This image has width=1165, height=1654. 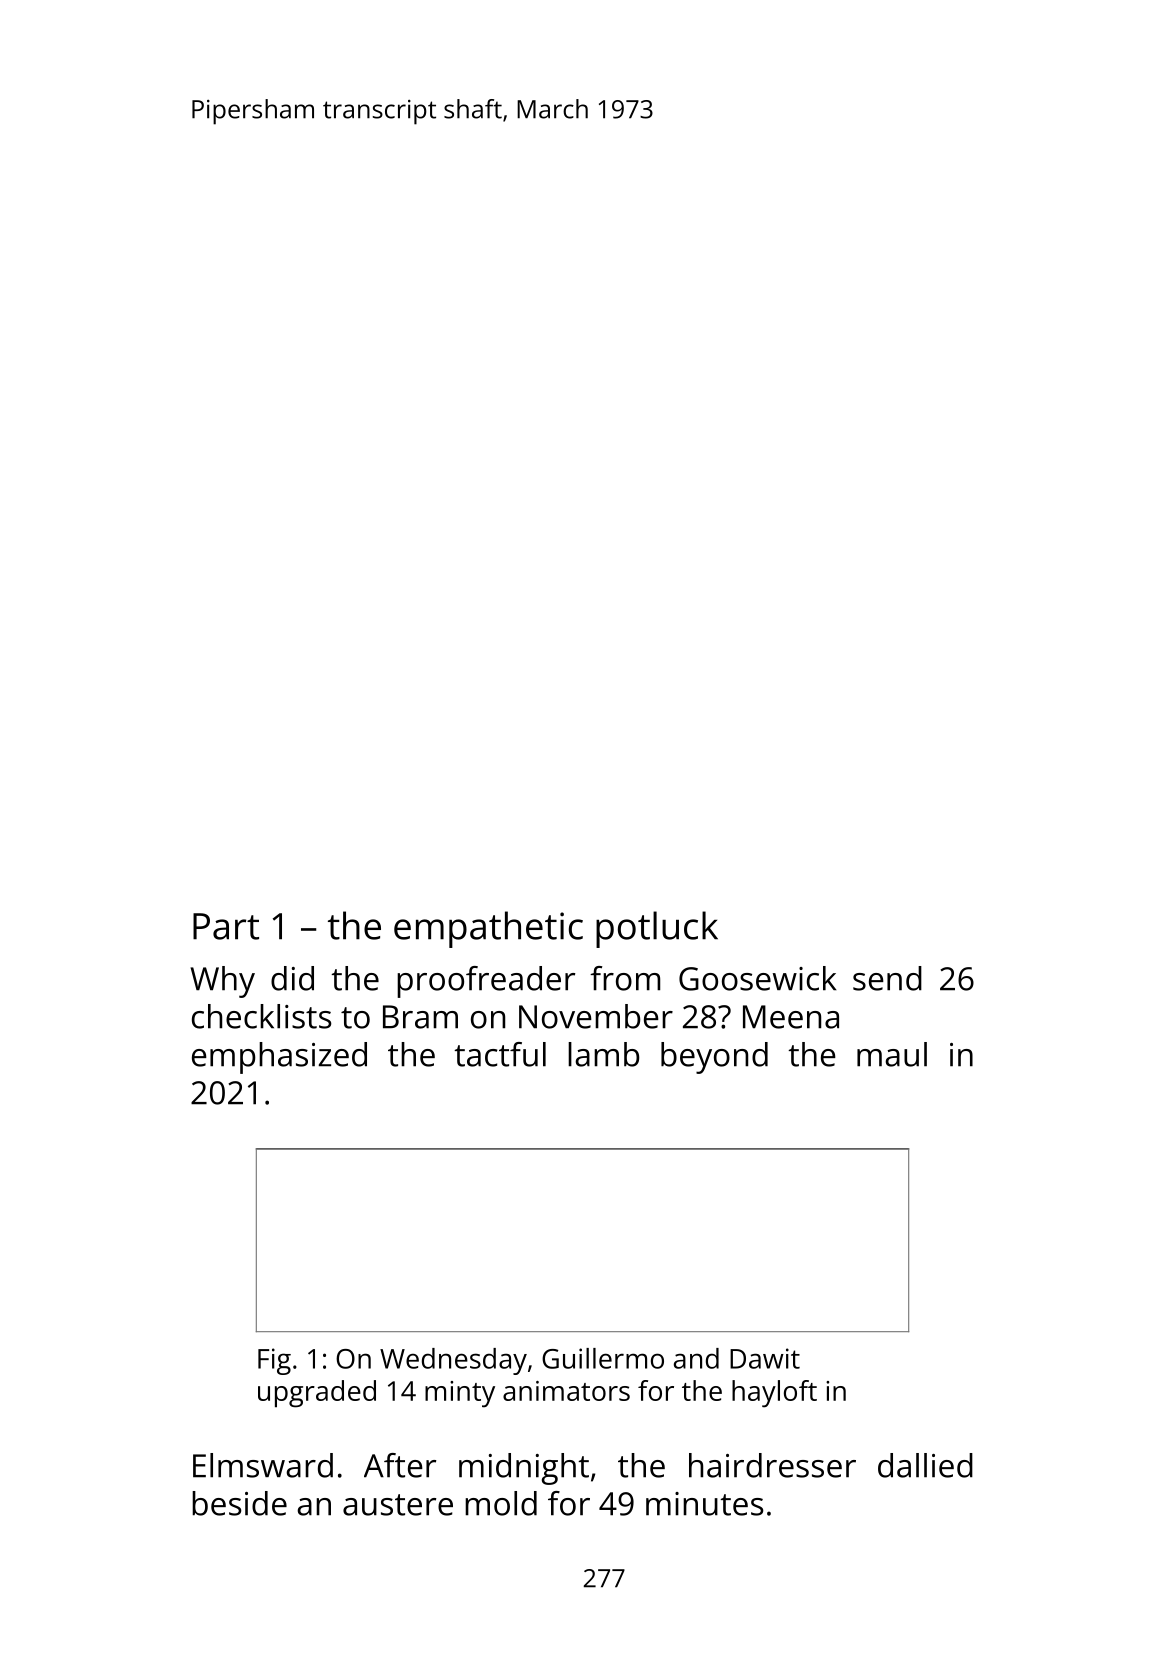 I want to click on hairdresser, so click(x=772, y=1465).
